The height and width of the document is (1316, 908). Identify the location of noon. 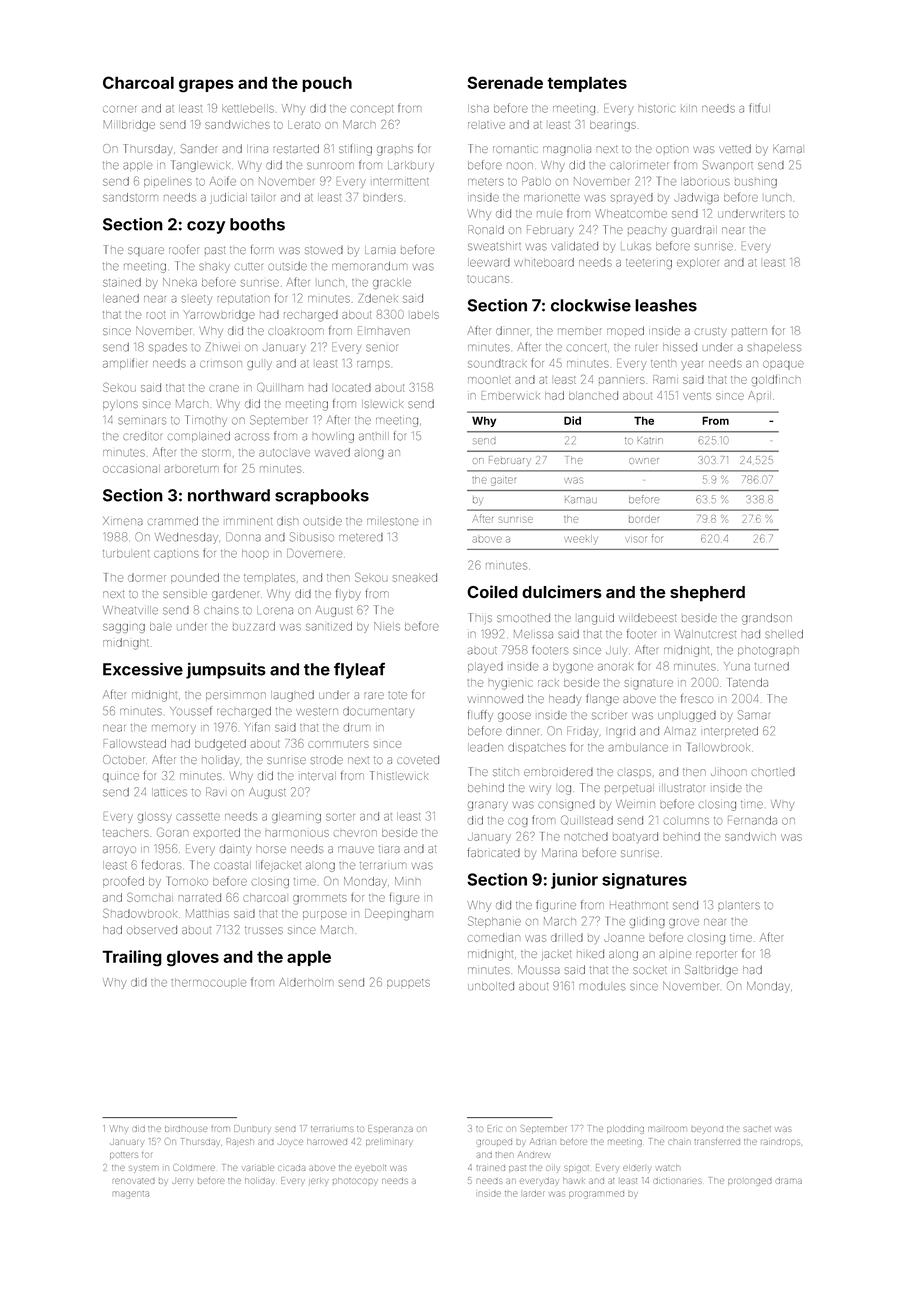
(520, 166).
